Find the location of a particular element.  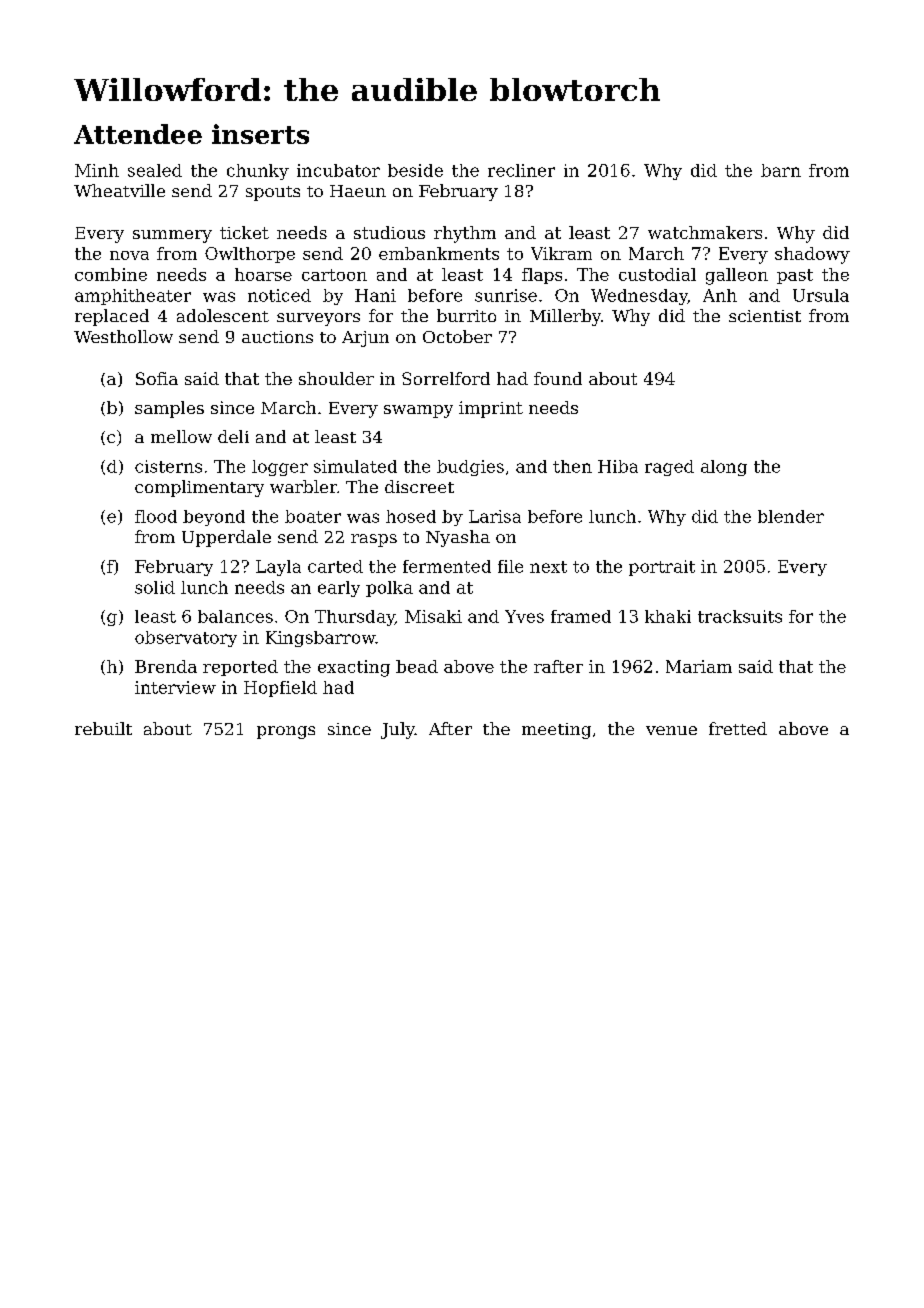

Arjun is located at coordinates (365, 339).
